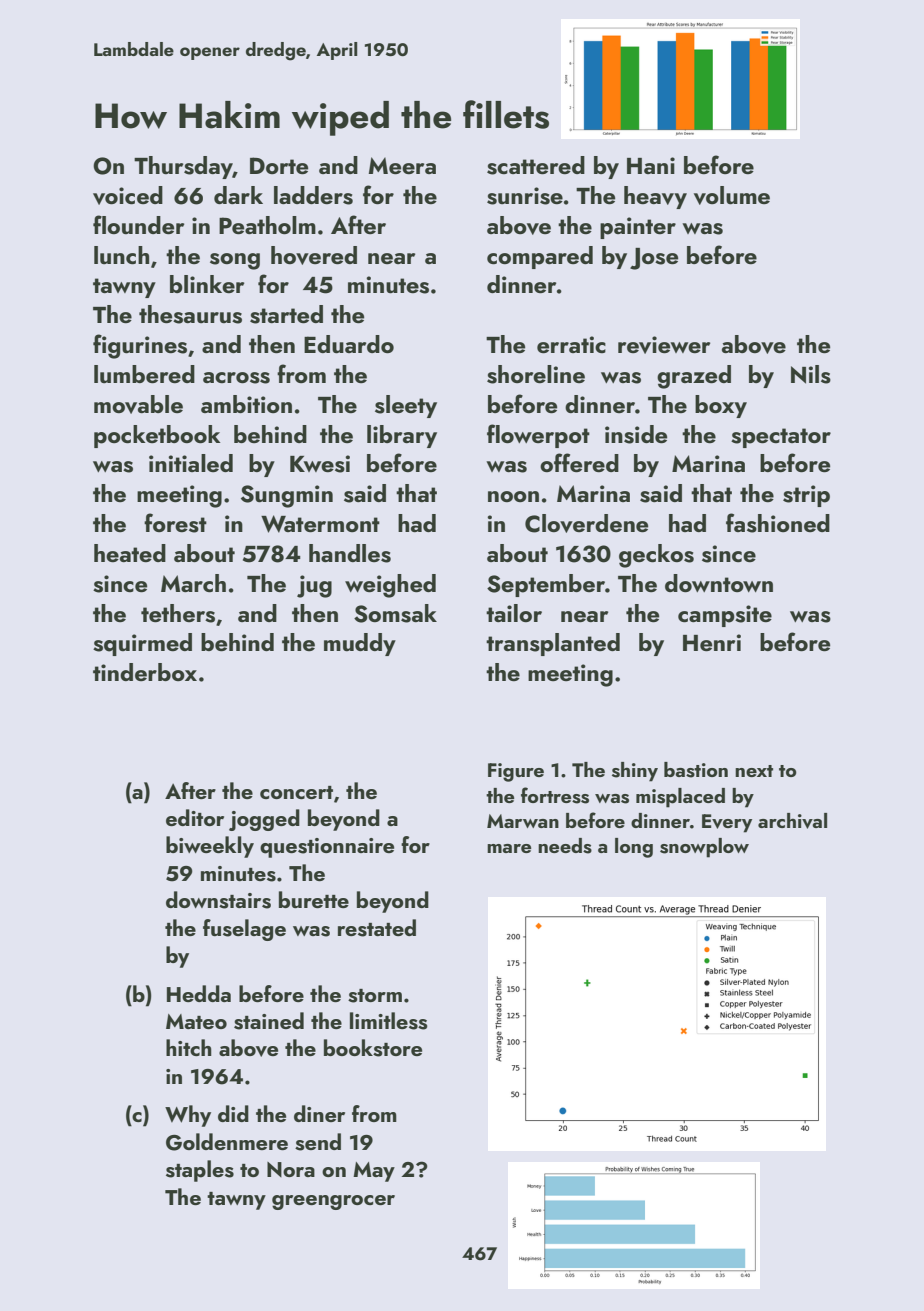  I want to click on handles, so click(350, 553).
